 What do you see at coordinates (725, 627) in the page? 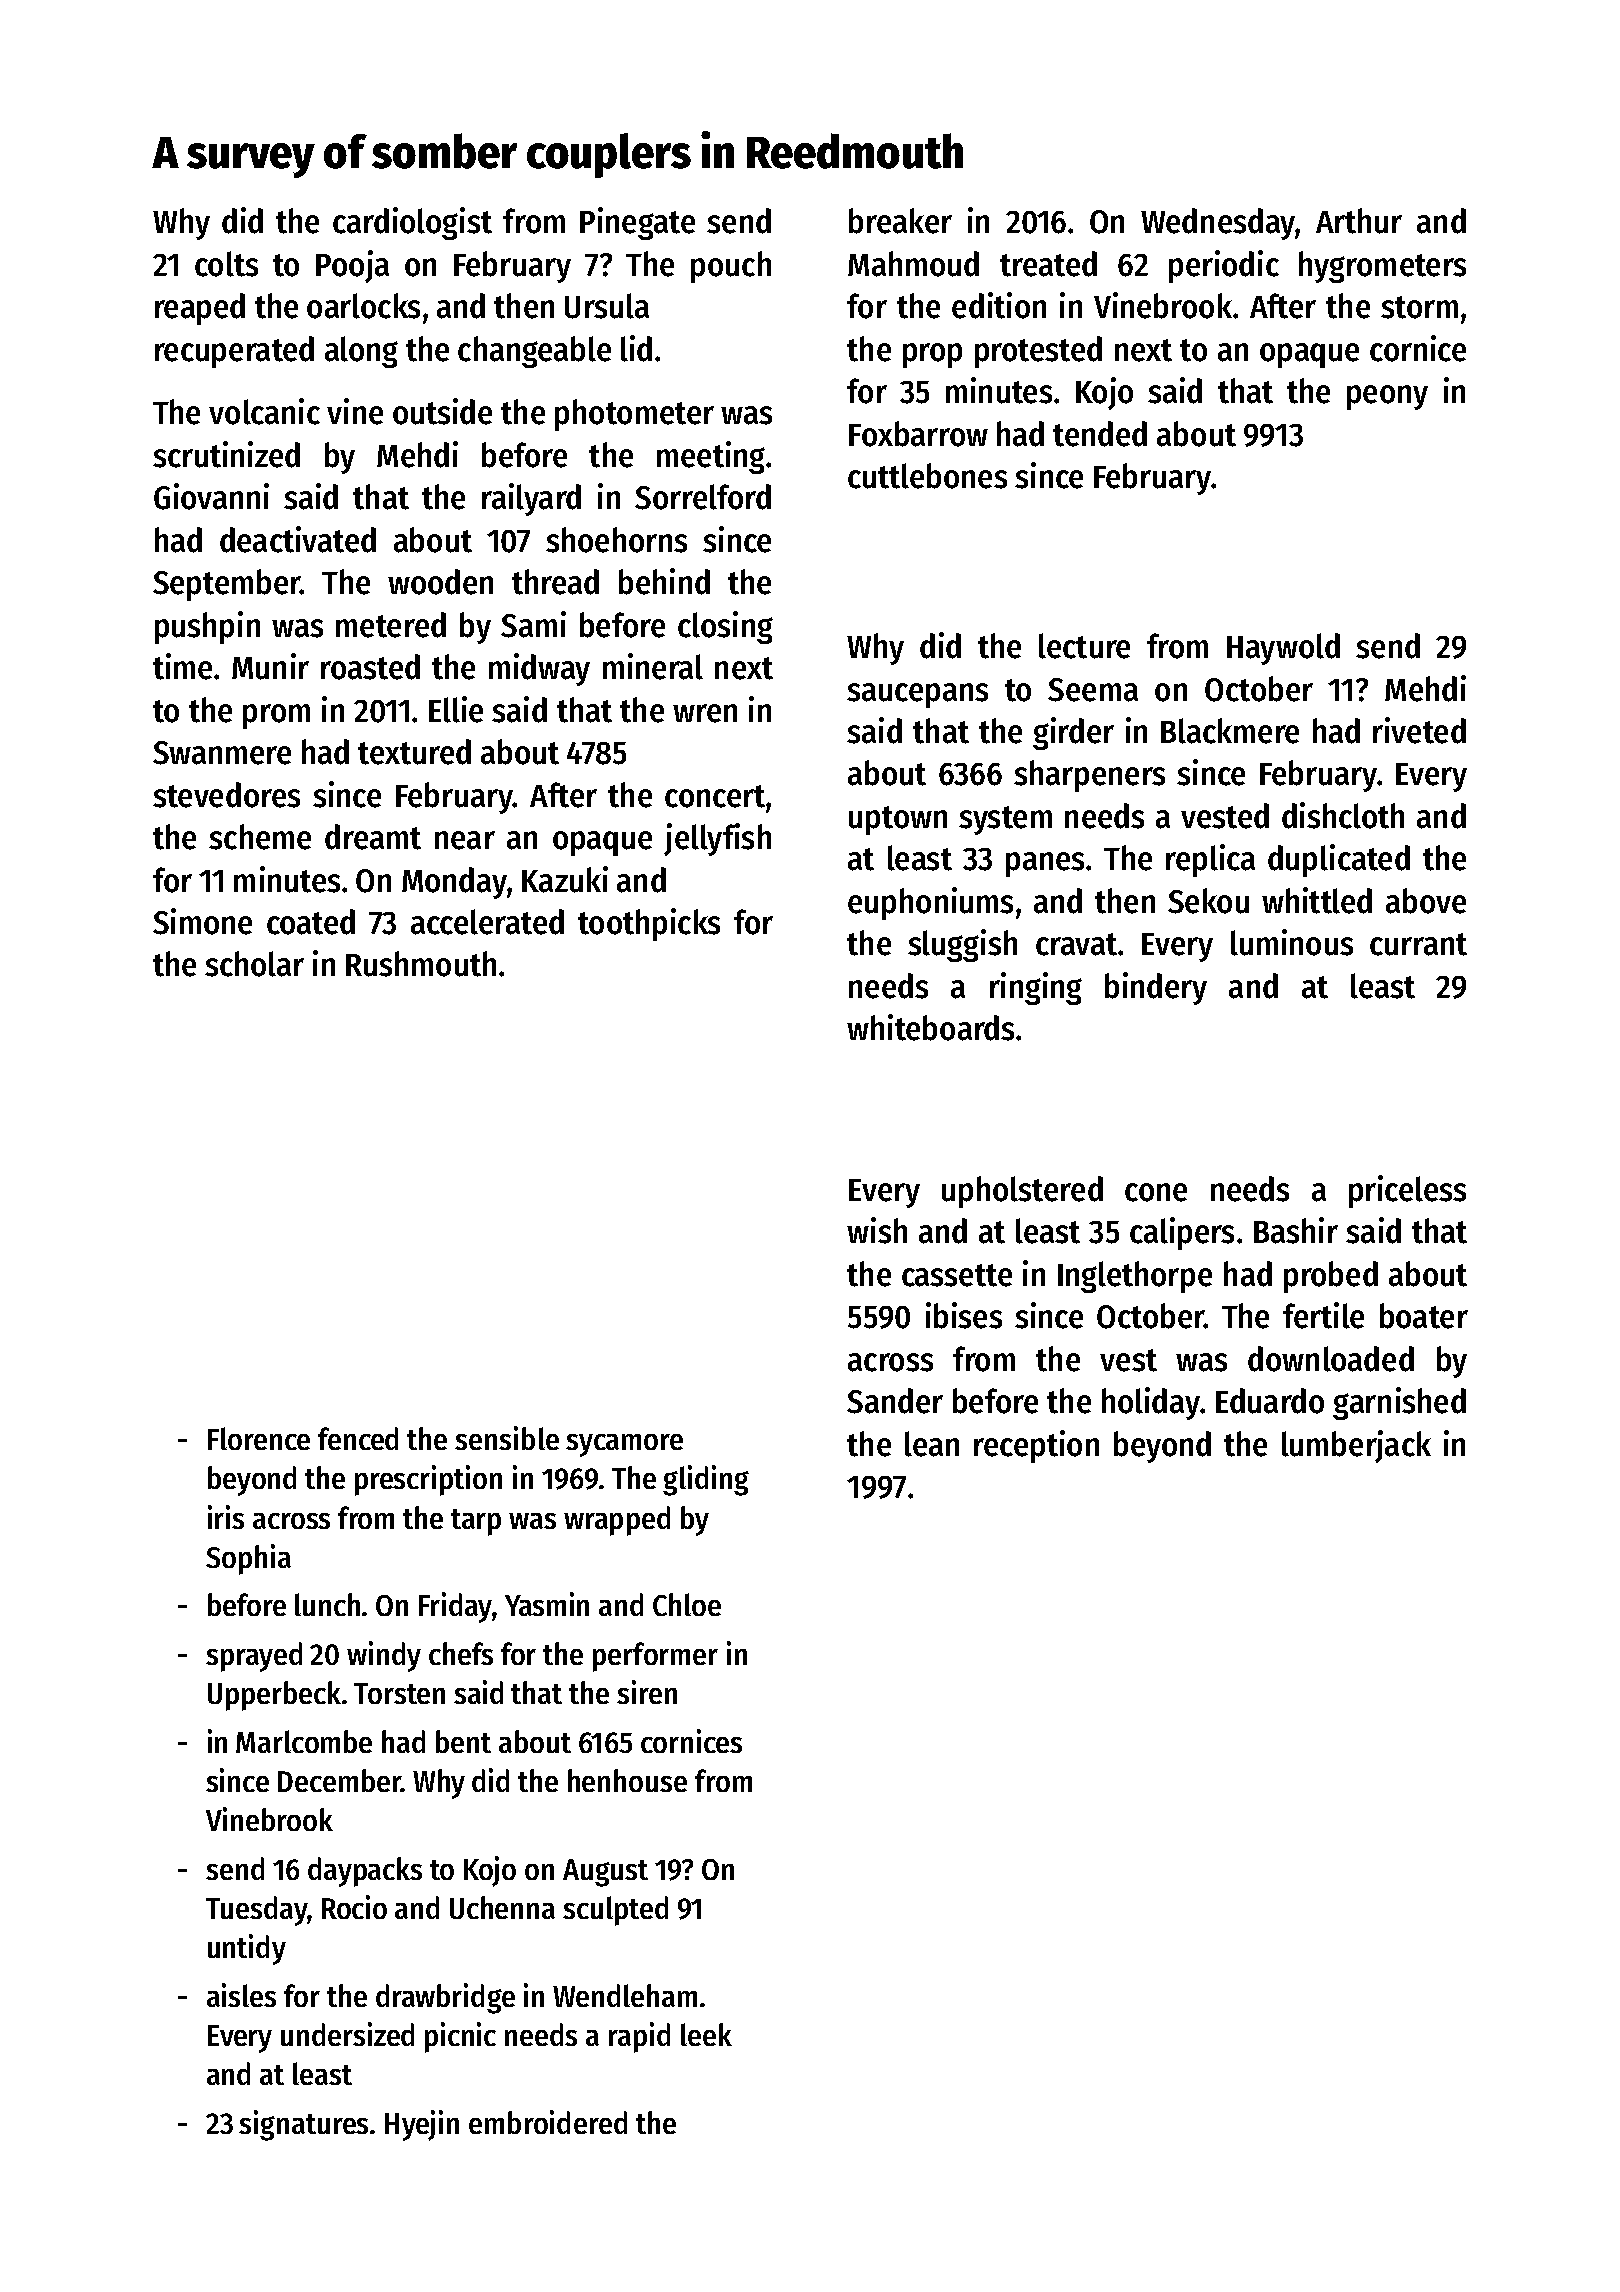
I see `closing` at bounding box center [725, 627].
